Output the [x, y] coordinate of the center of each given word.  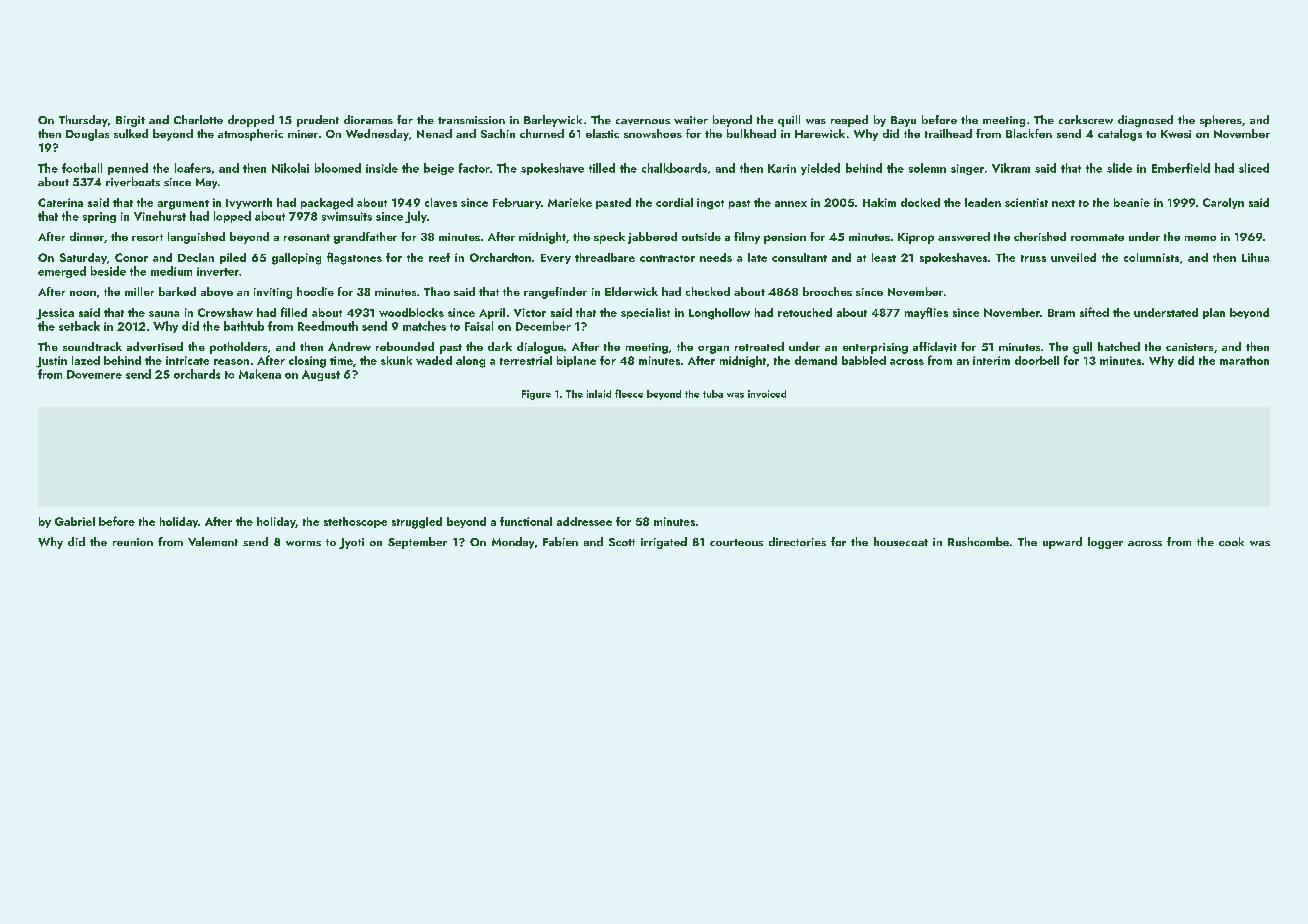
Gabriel [75, 521]
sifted [1094, 312]
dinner [87, 236]
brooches [827, 291]
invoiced [767, 394]
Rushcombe [978, 541]
